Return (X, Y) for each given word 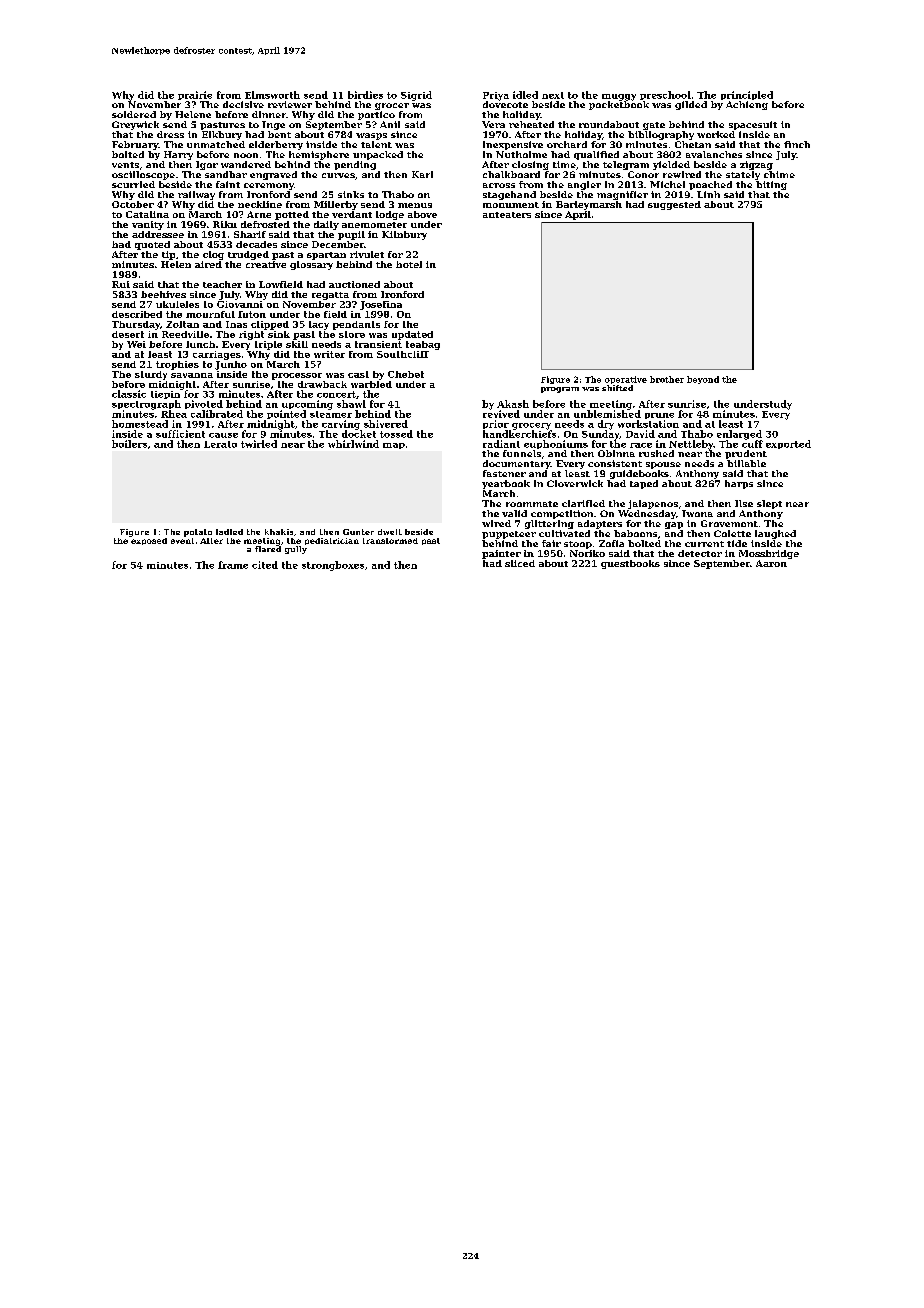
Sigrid (416, 96)
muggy (619, 97)
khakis (279, 532)
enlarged (739, 435)
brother (667, 379)
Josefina (381, 305)
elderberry (276, 145)
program (560, 390)
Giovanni (240, 304)
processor (297, 376)
